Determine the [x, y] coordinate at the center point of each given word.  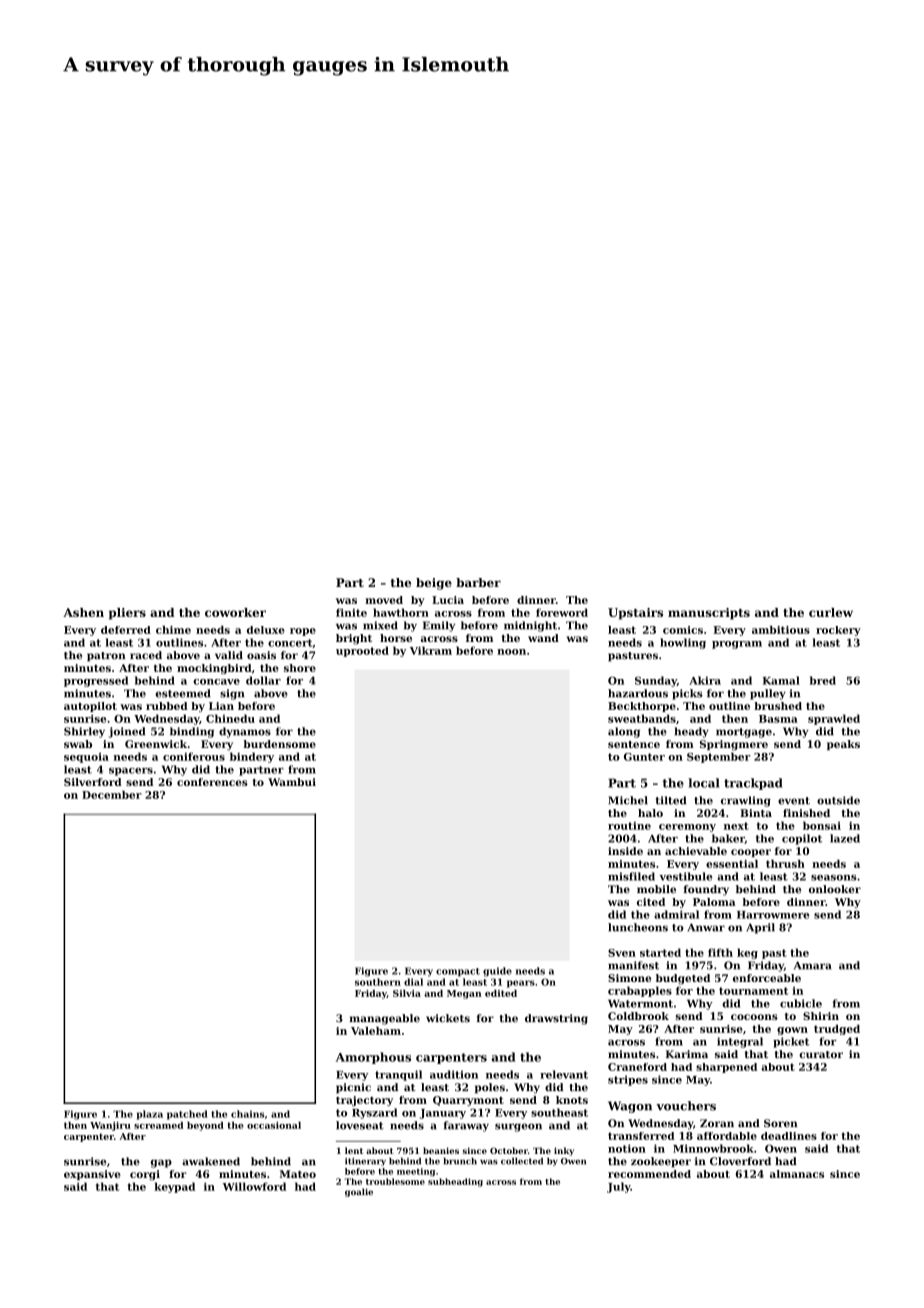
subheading [455, 1182]
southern [378, 982]
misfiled [631, 876]
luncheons [638, 927]
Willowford [254, 1186]
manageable [384, 1019]
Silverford [93, 782]
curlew [831, 612]
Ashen [83, 612]
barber [478, 582]
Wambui [292, 782]
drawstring [556, 1019]
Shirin [821, 1016]
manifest [633, 965]
